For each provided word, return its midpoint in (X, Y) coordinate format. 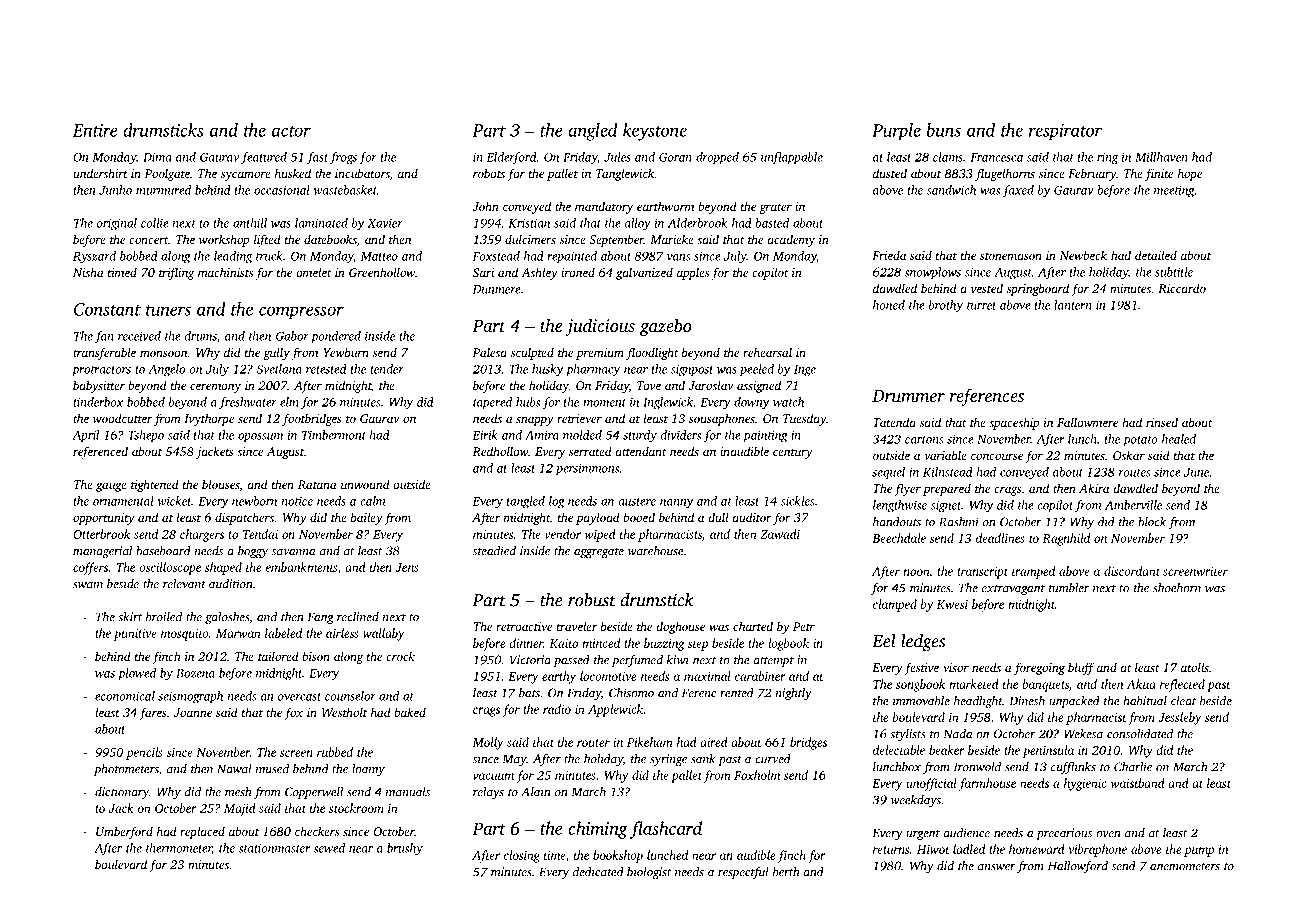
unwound (365, 484)
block (1152, 522)
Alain (536, 792)
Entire (95, 130)
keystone (655, 132)
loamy (368, 770)
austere (637, 502)
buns (943, 130)
